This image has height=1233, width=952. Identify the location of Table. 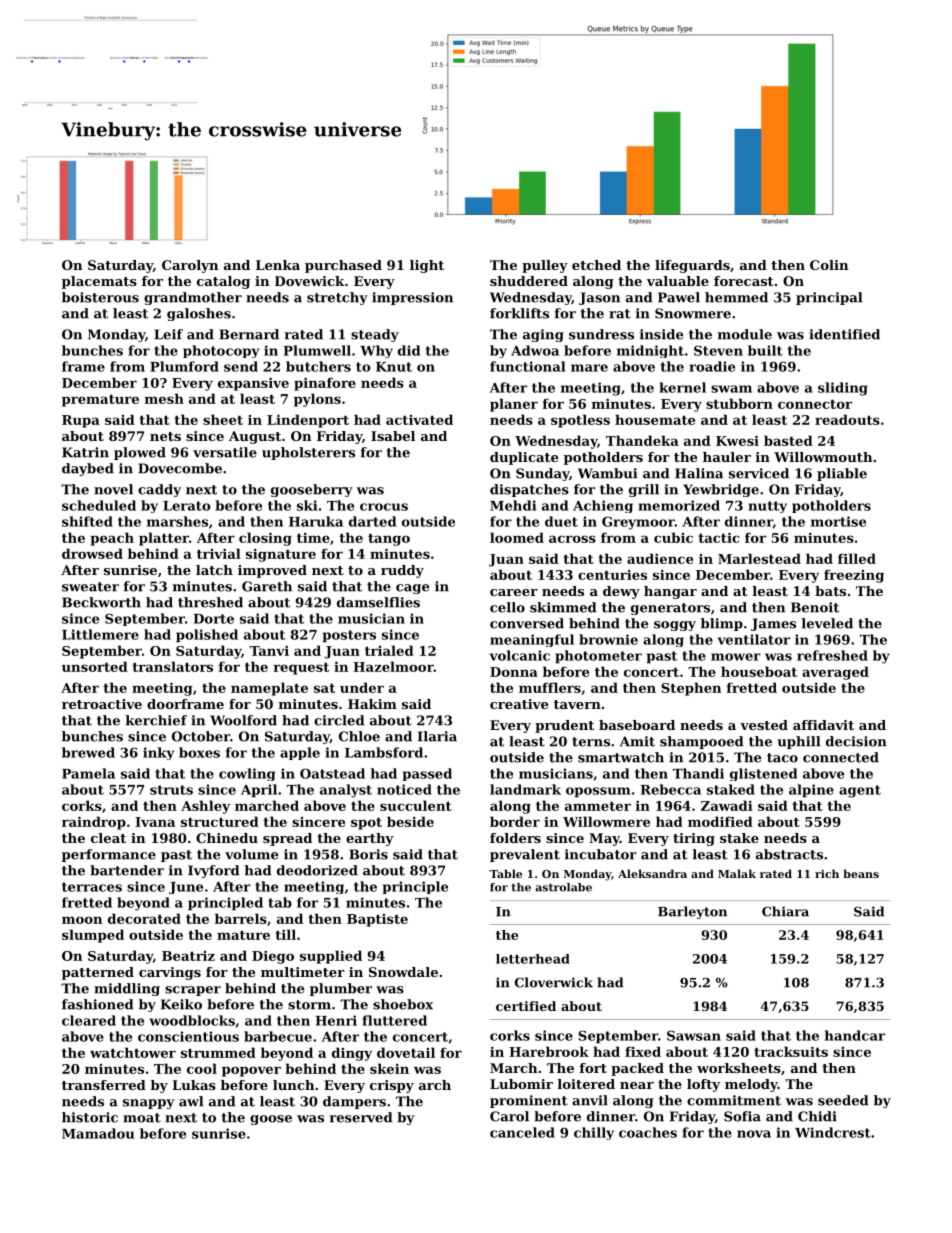
(506, 873).
